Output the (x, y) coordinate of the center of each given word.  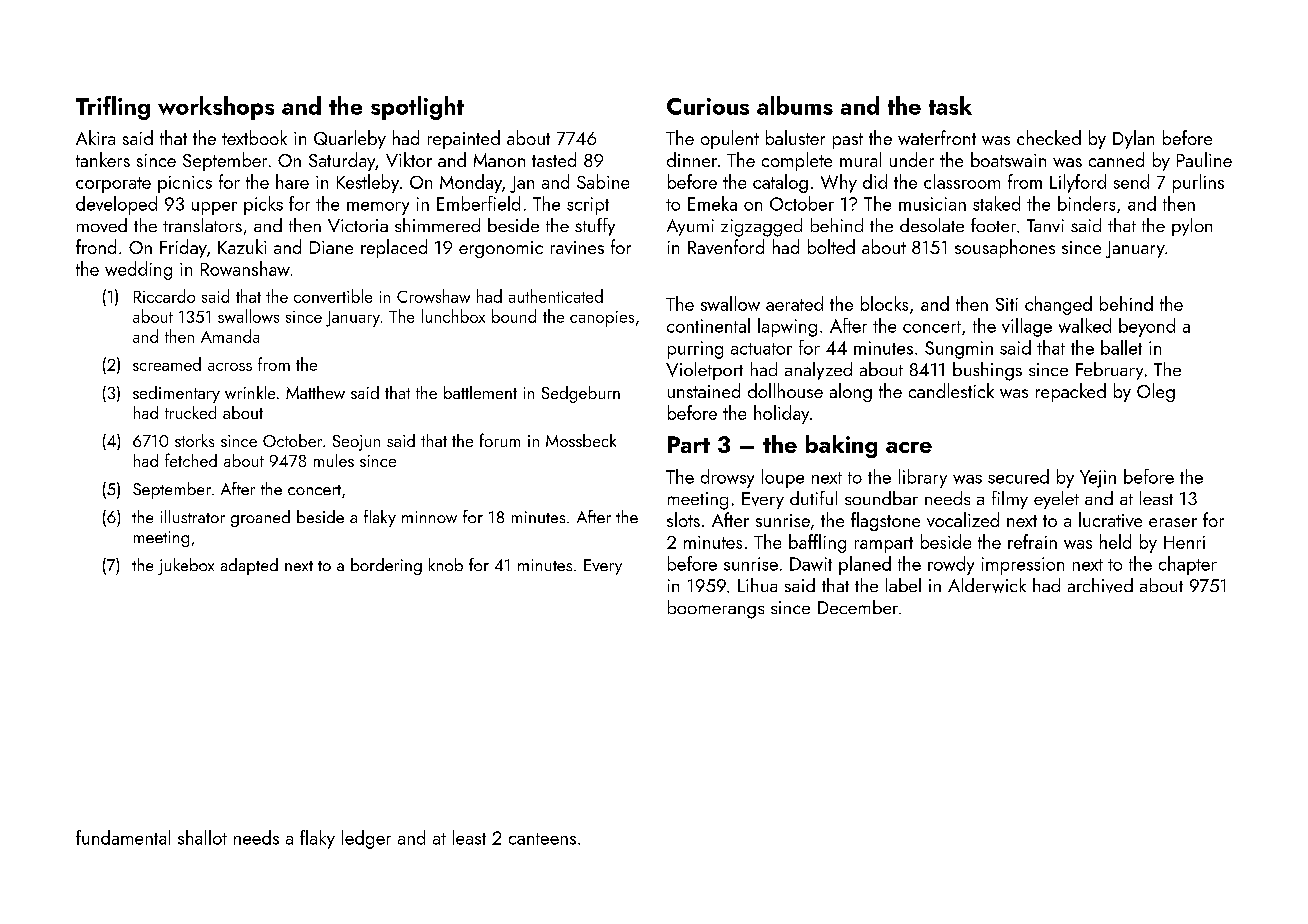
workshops (216, 108)
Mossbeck (581, 440)
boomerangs (716, 609)
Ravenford (726, 246)
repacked (1071, 392)
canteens (542, 839)
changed (1058, 305)
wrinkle (250, 392)
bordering (386, 566)
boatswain (1008, 159)
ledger (366, 839)
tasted (554, 159)
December (858, 607)
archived (1100, 585)
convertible (333, 296)
